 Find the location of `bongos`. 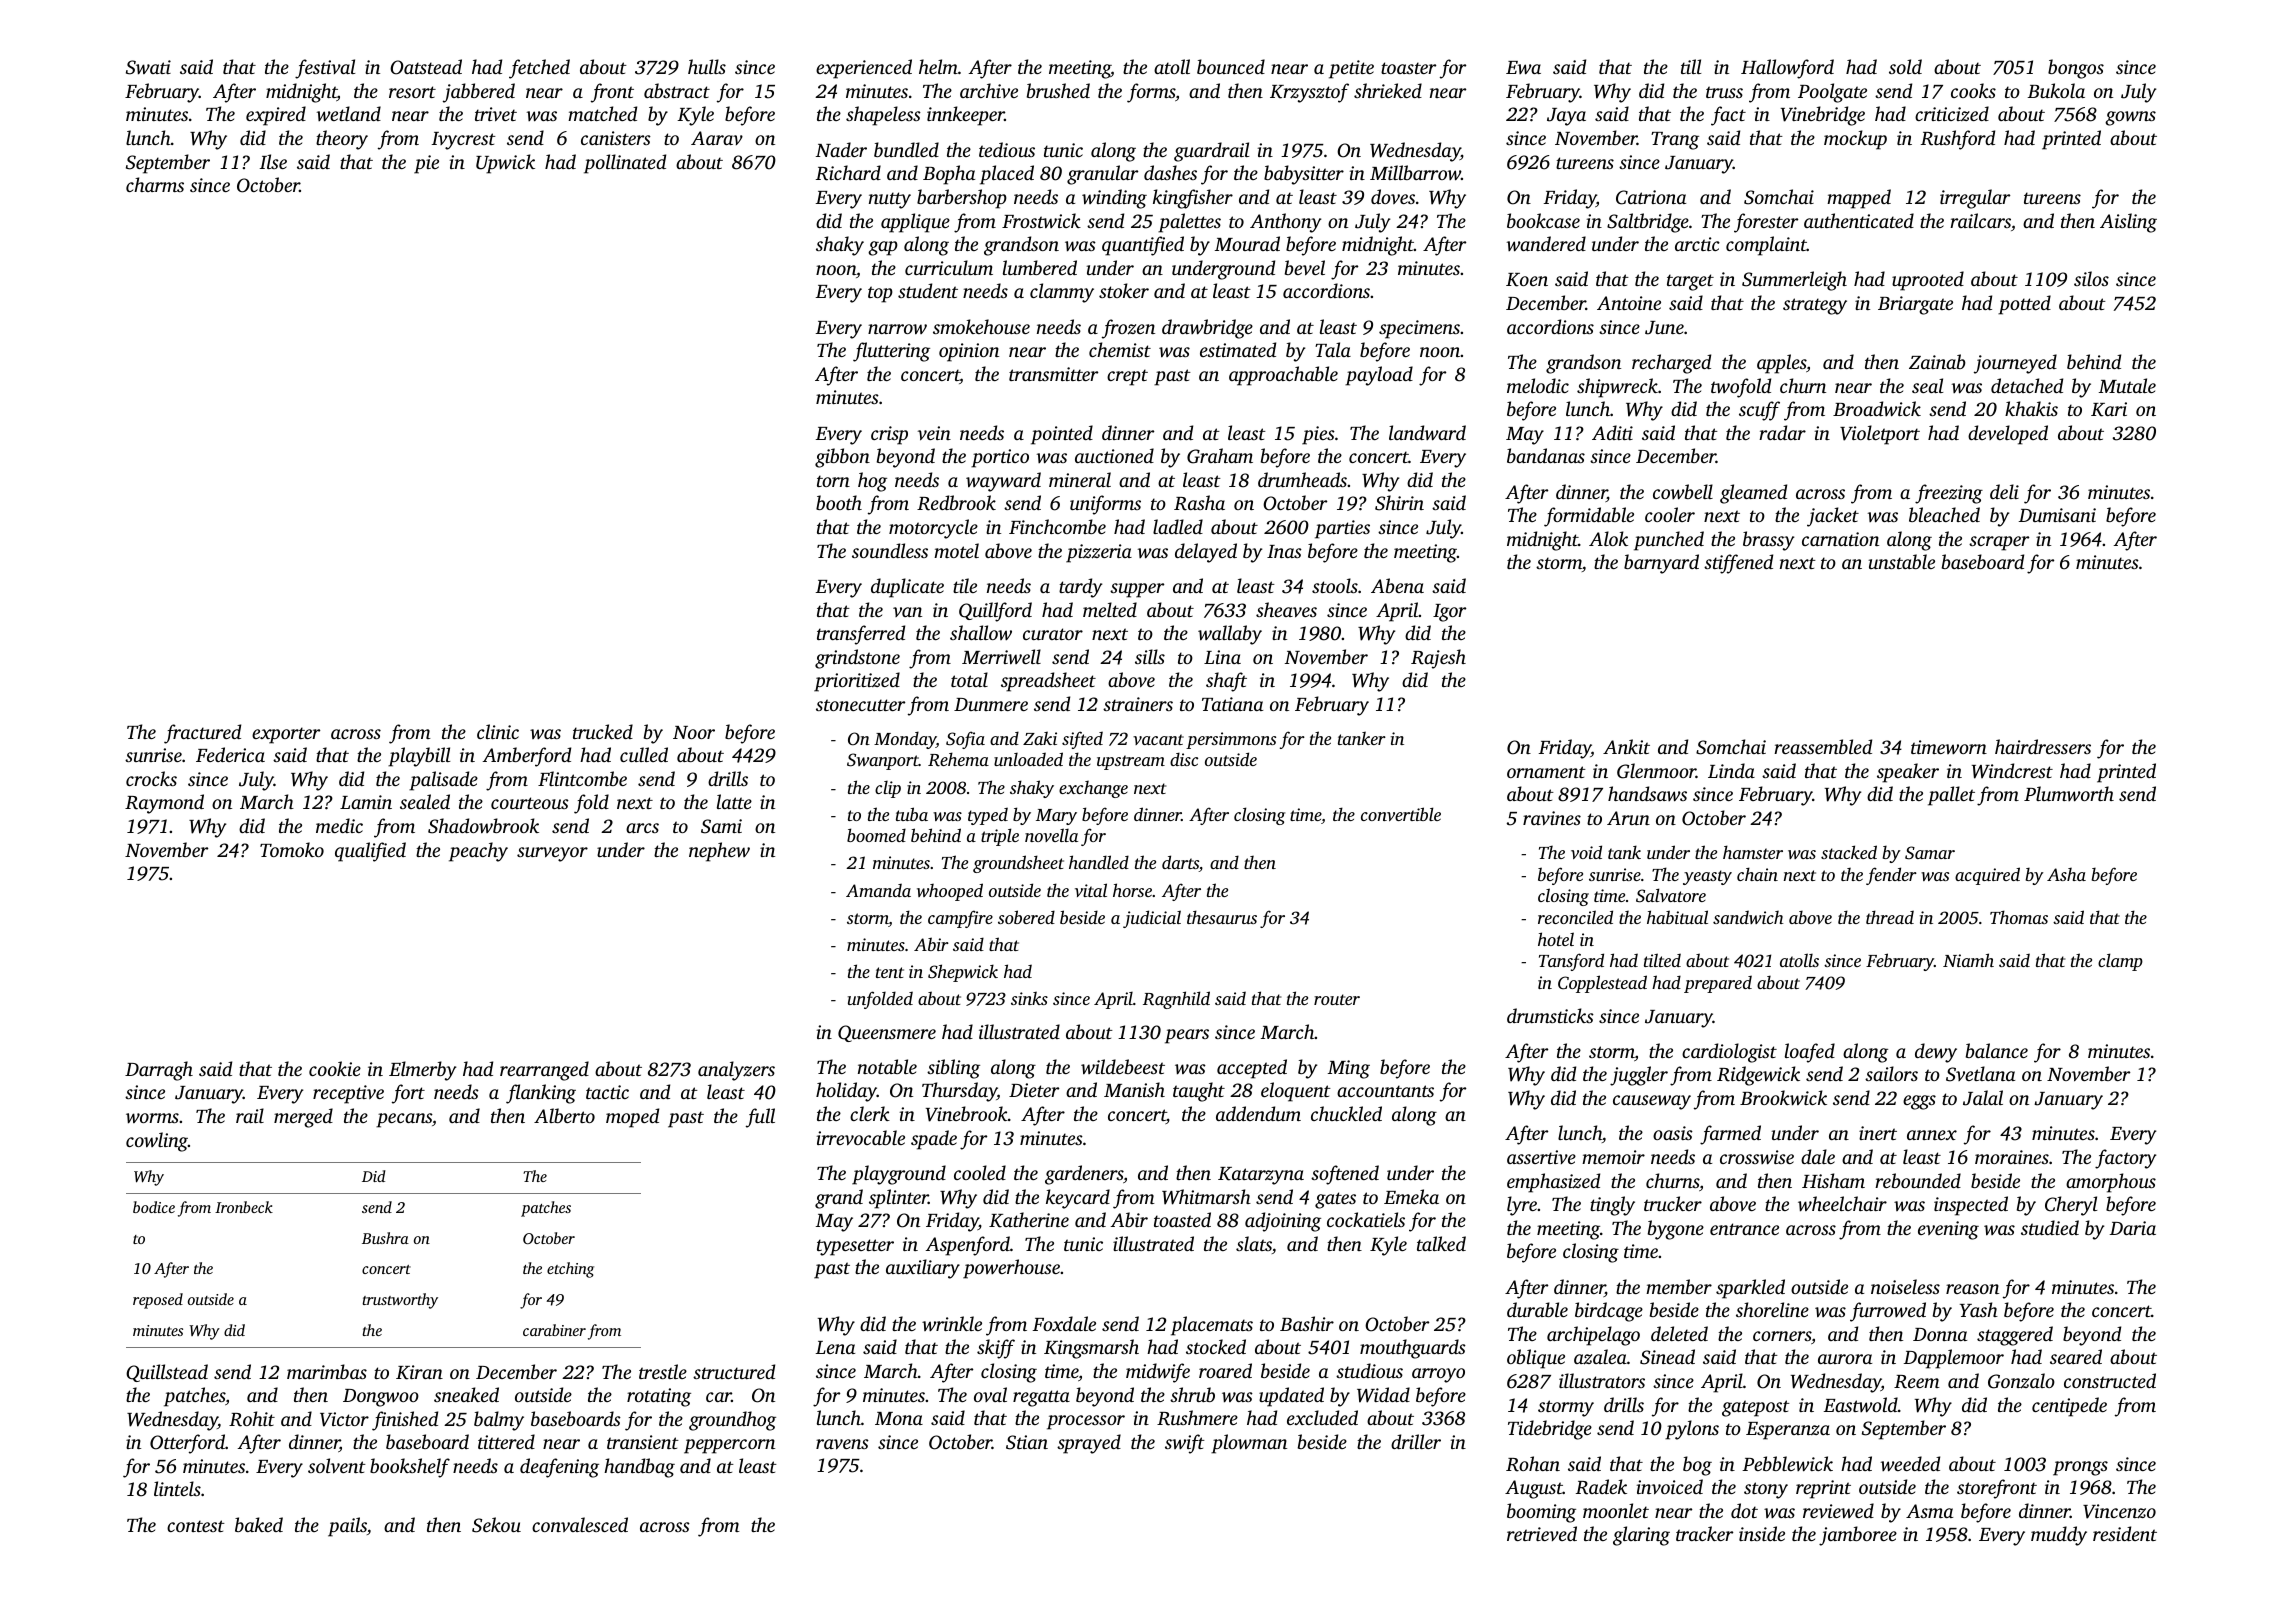

bongos is located at coordinates (2076, 69).
